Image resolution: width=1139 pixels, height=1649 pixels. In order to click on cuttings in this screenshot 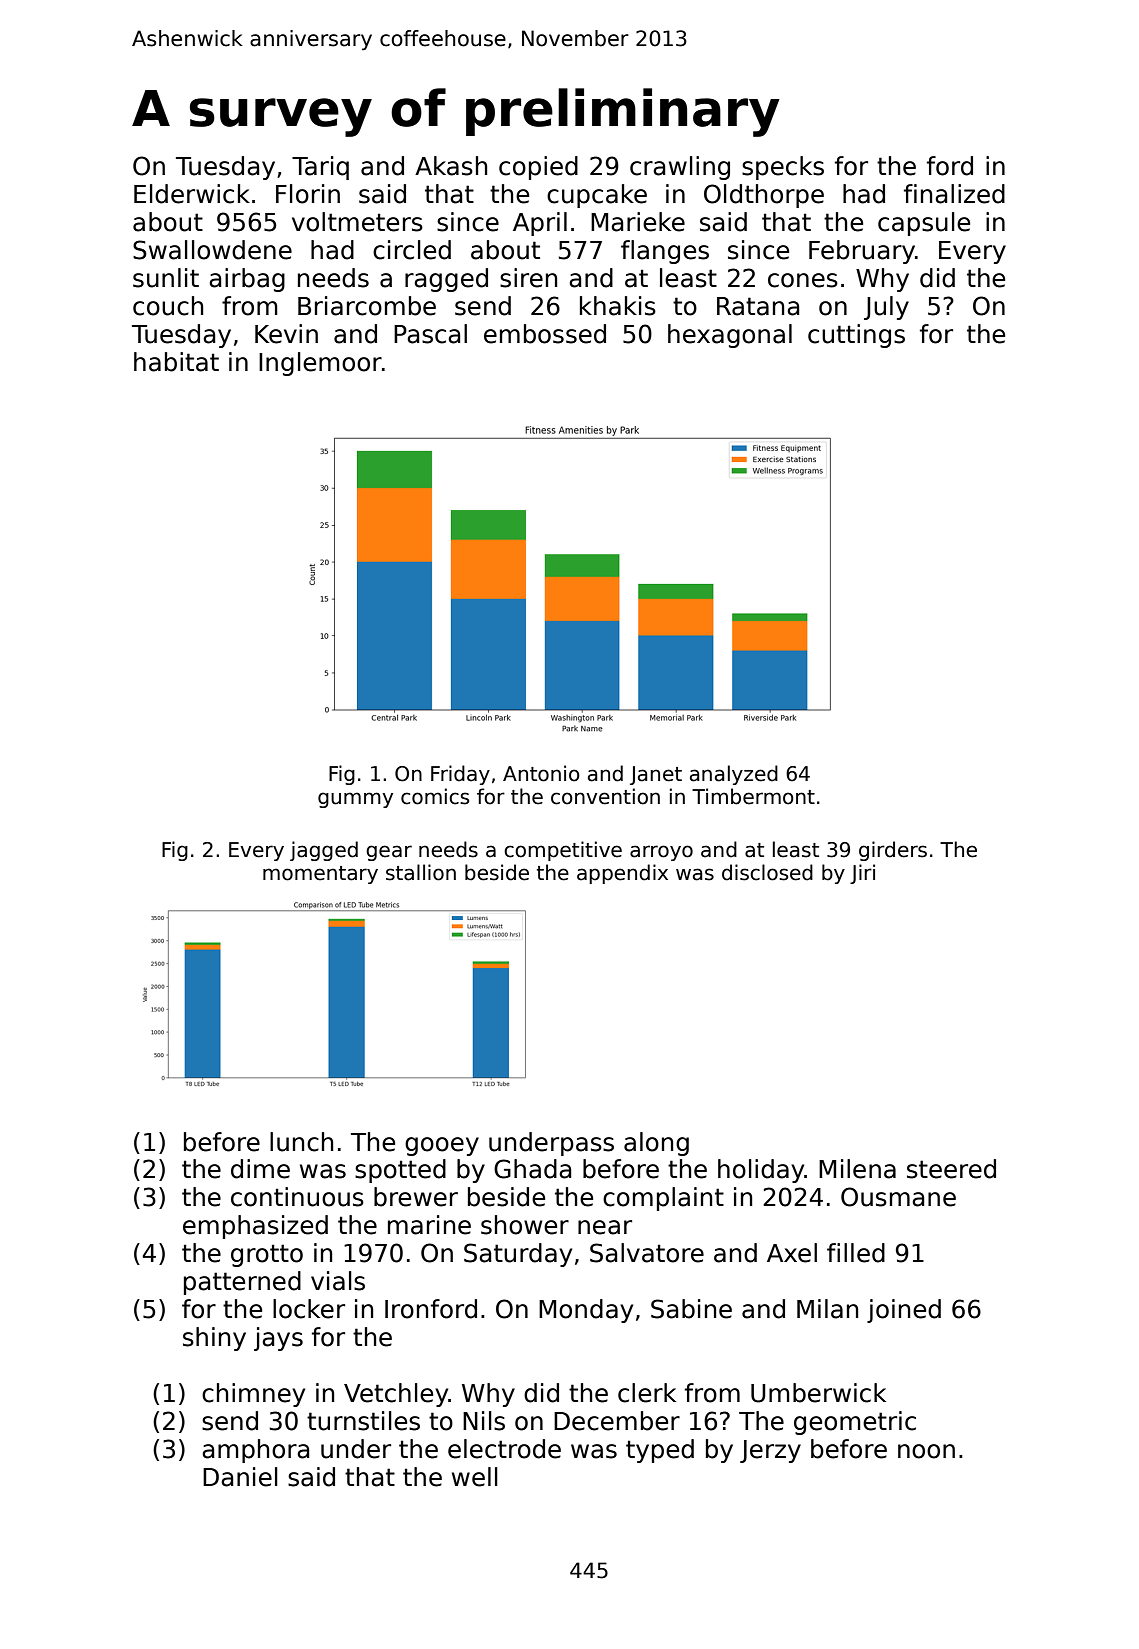, I will do `click(856, 336)`.
